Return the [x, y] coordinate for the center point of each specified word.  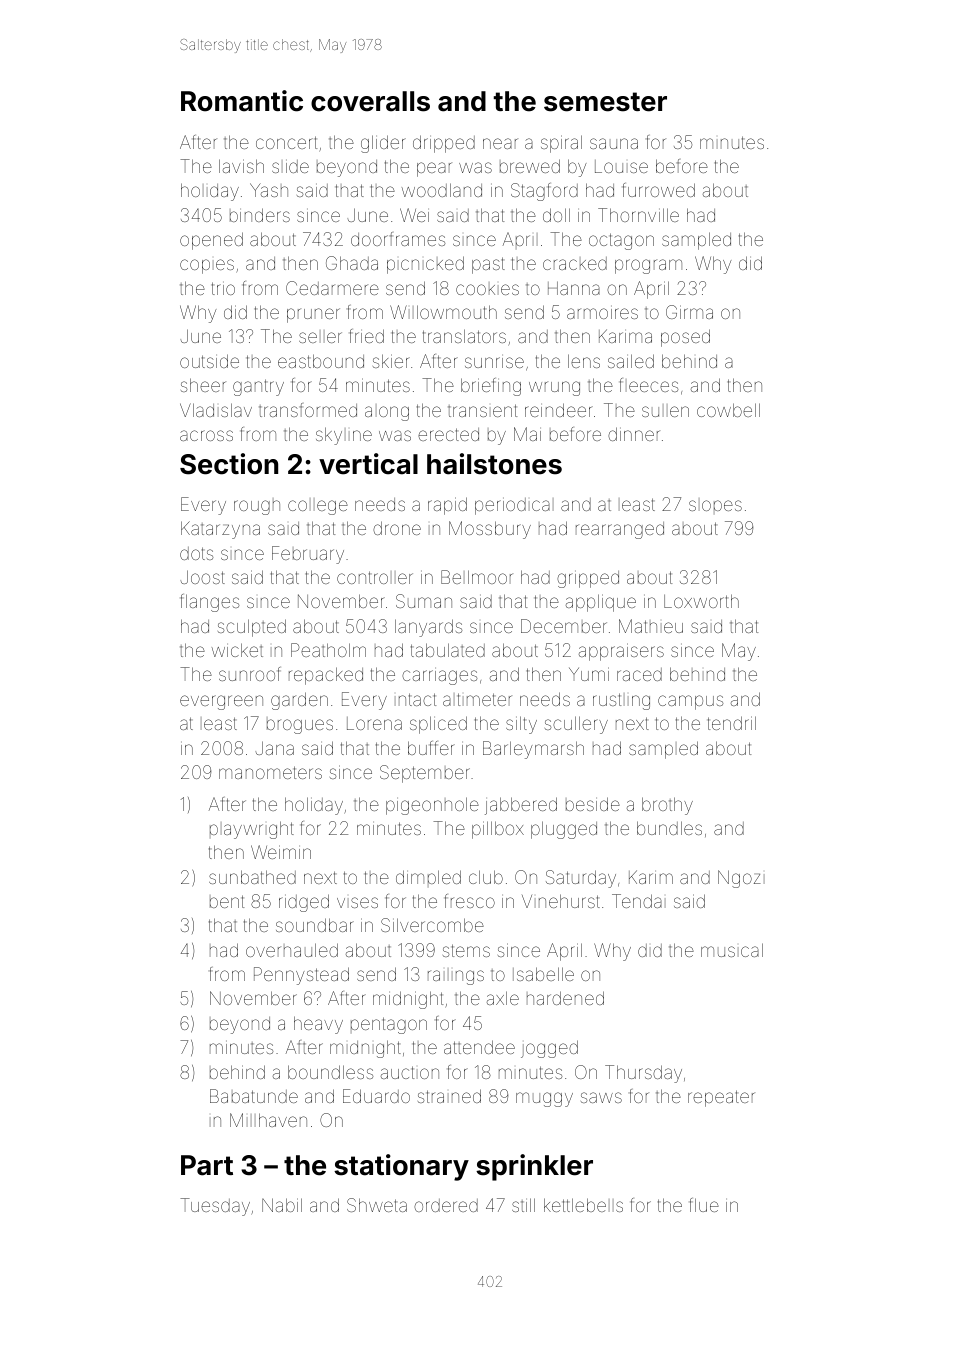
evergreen [221, 702]
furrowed [659, 190]
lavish [241, 166]
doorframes [398, 239]
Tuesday [215, 1207]
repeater [721, 1098]
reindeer [559, 410]
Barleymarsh [533, 750]
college [318, 507]
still [523, 1205]
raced [639, 674]
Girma [689, 312]
